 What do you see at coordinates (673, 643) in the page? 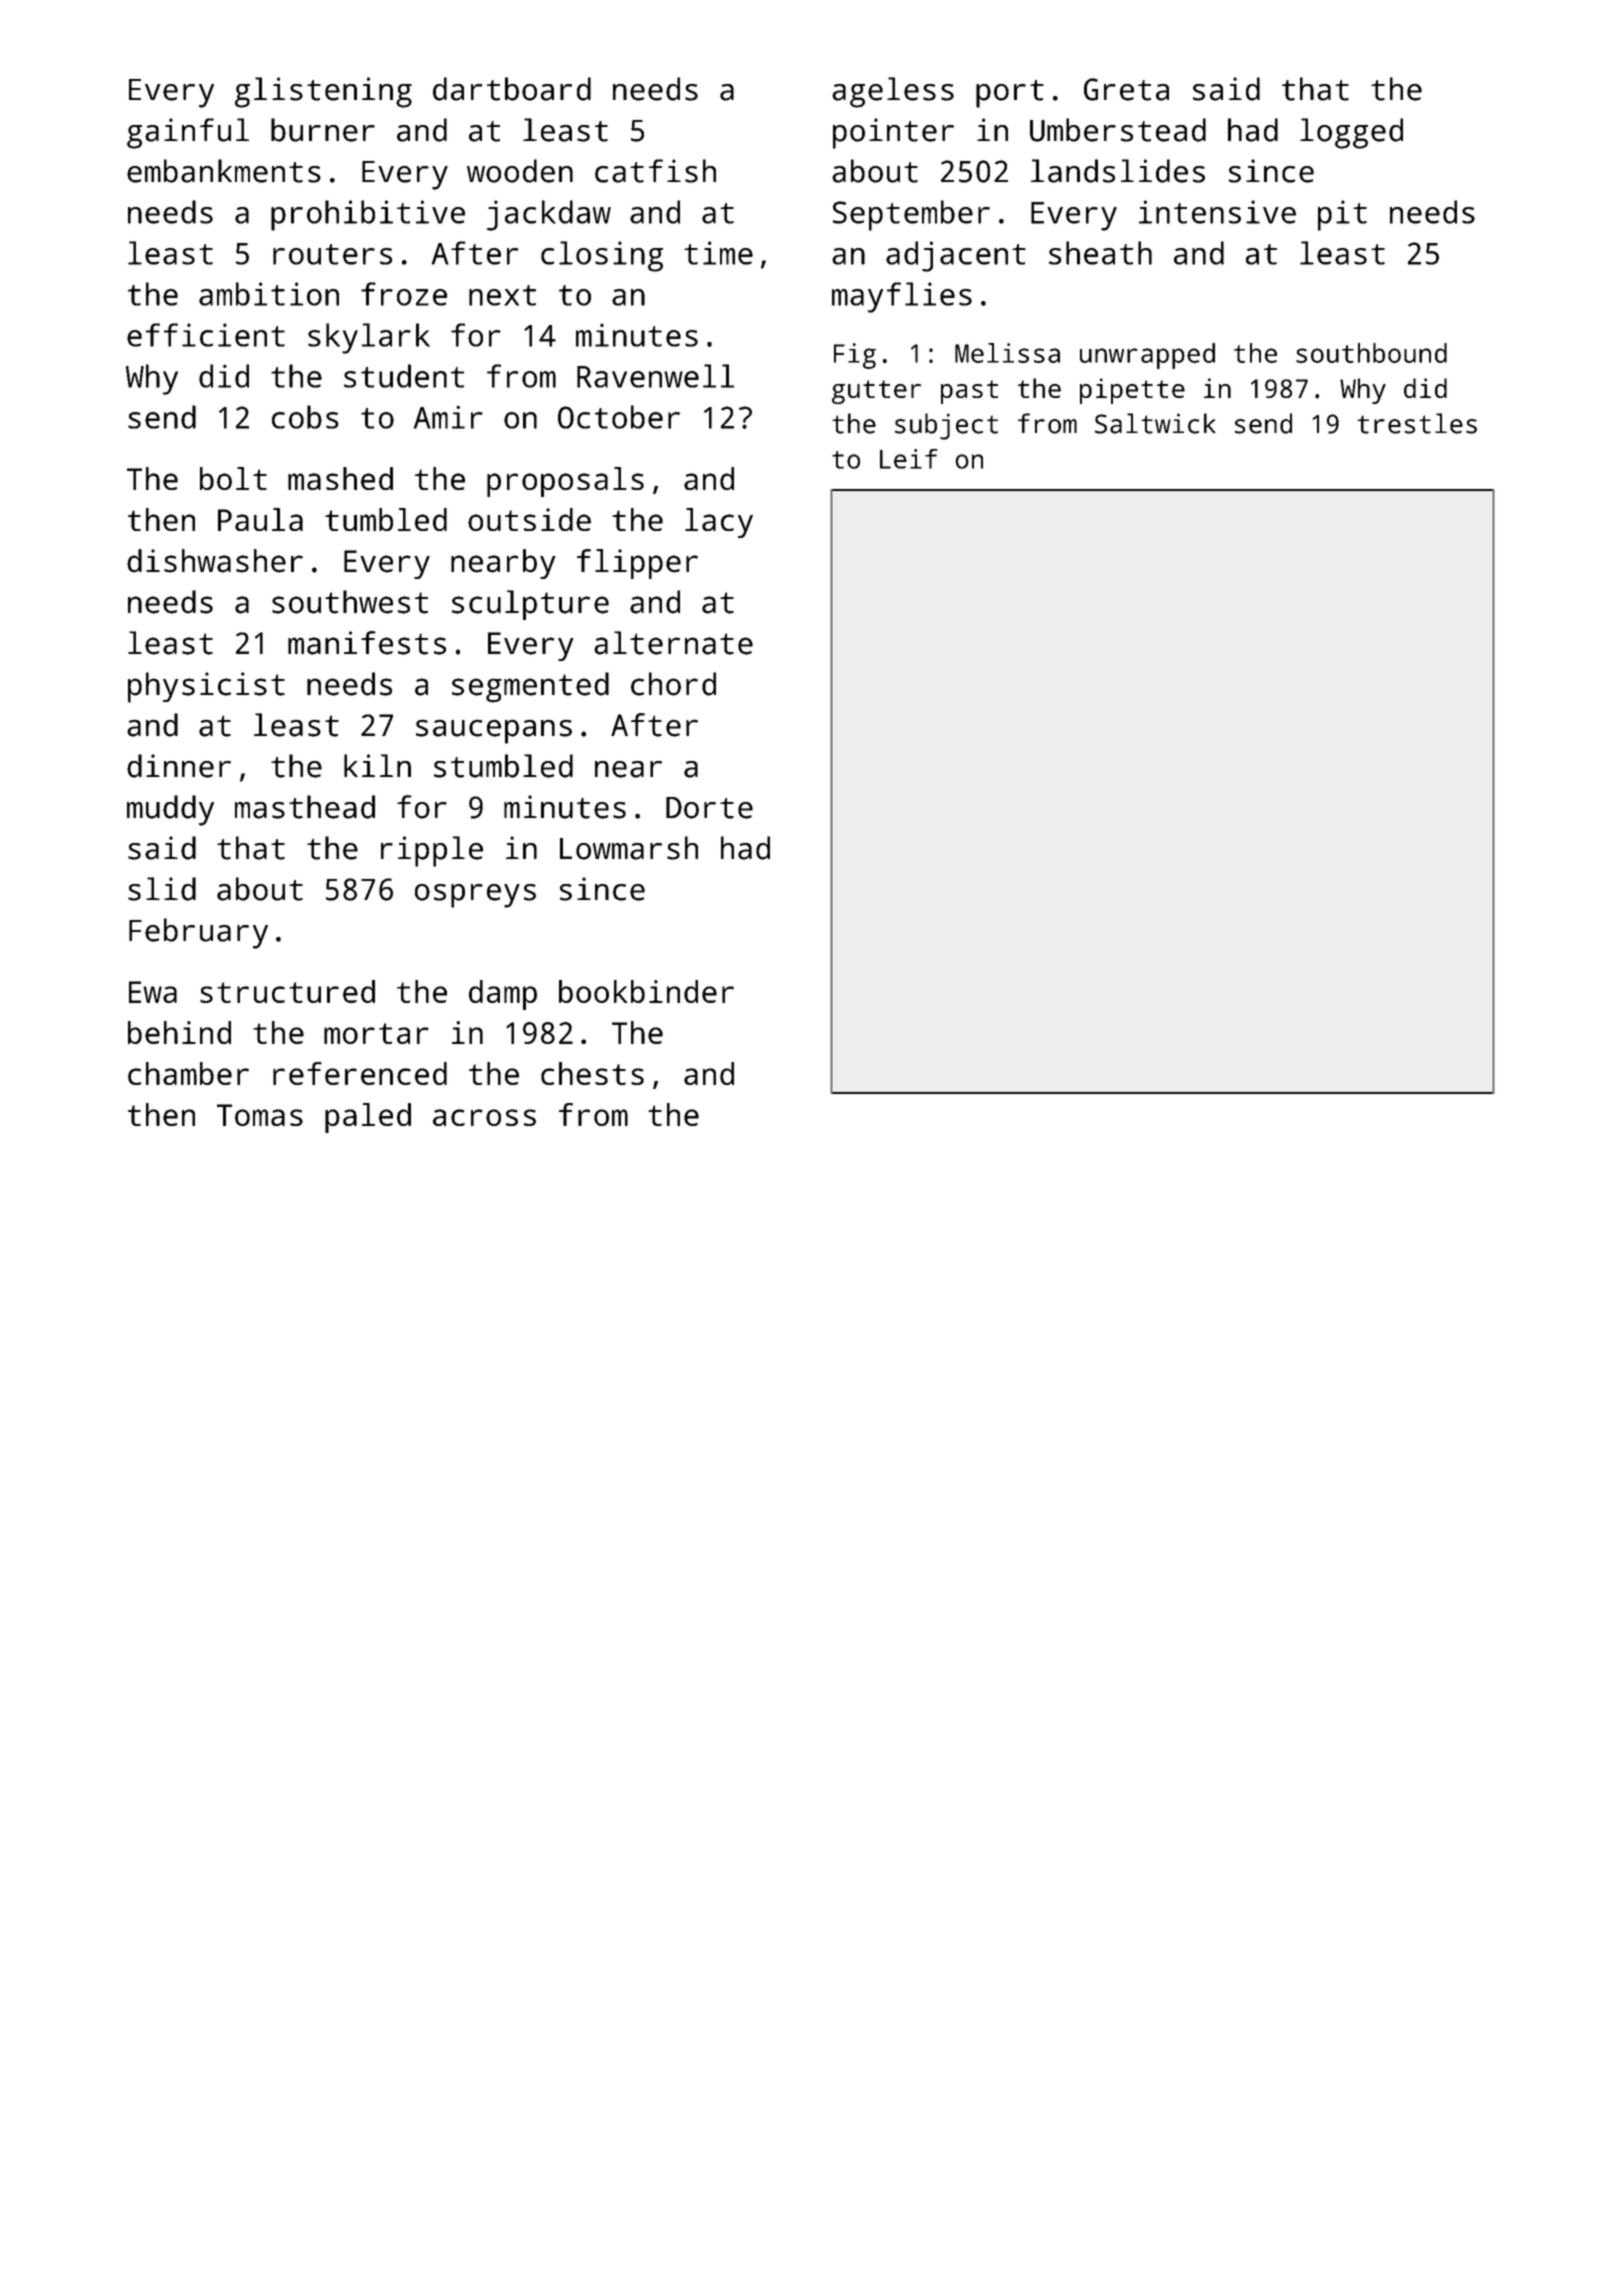
I see `alternate` at bounding box center [673, 643].
